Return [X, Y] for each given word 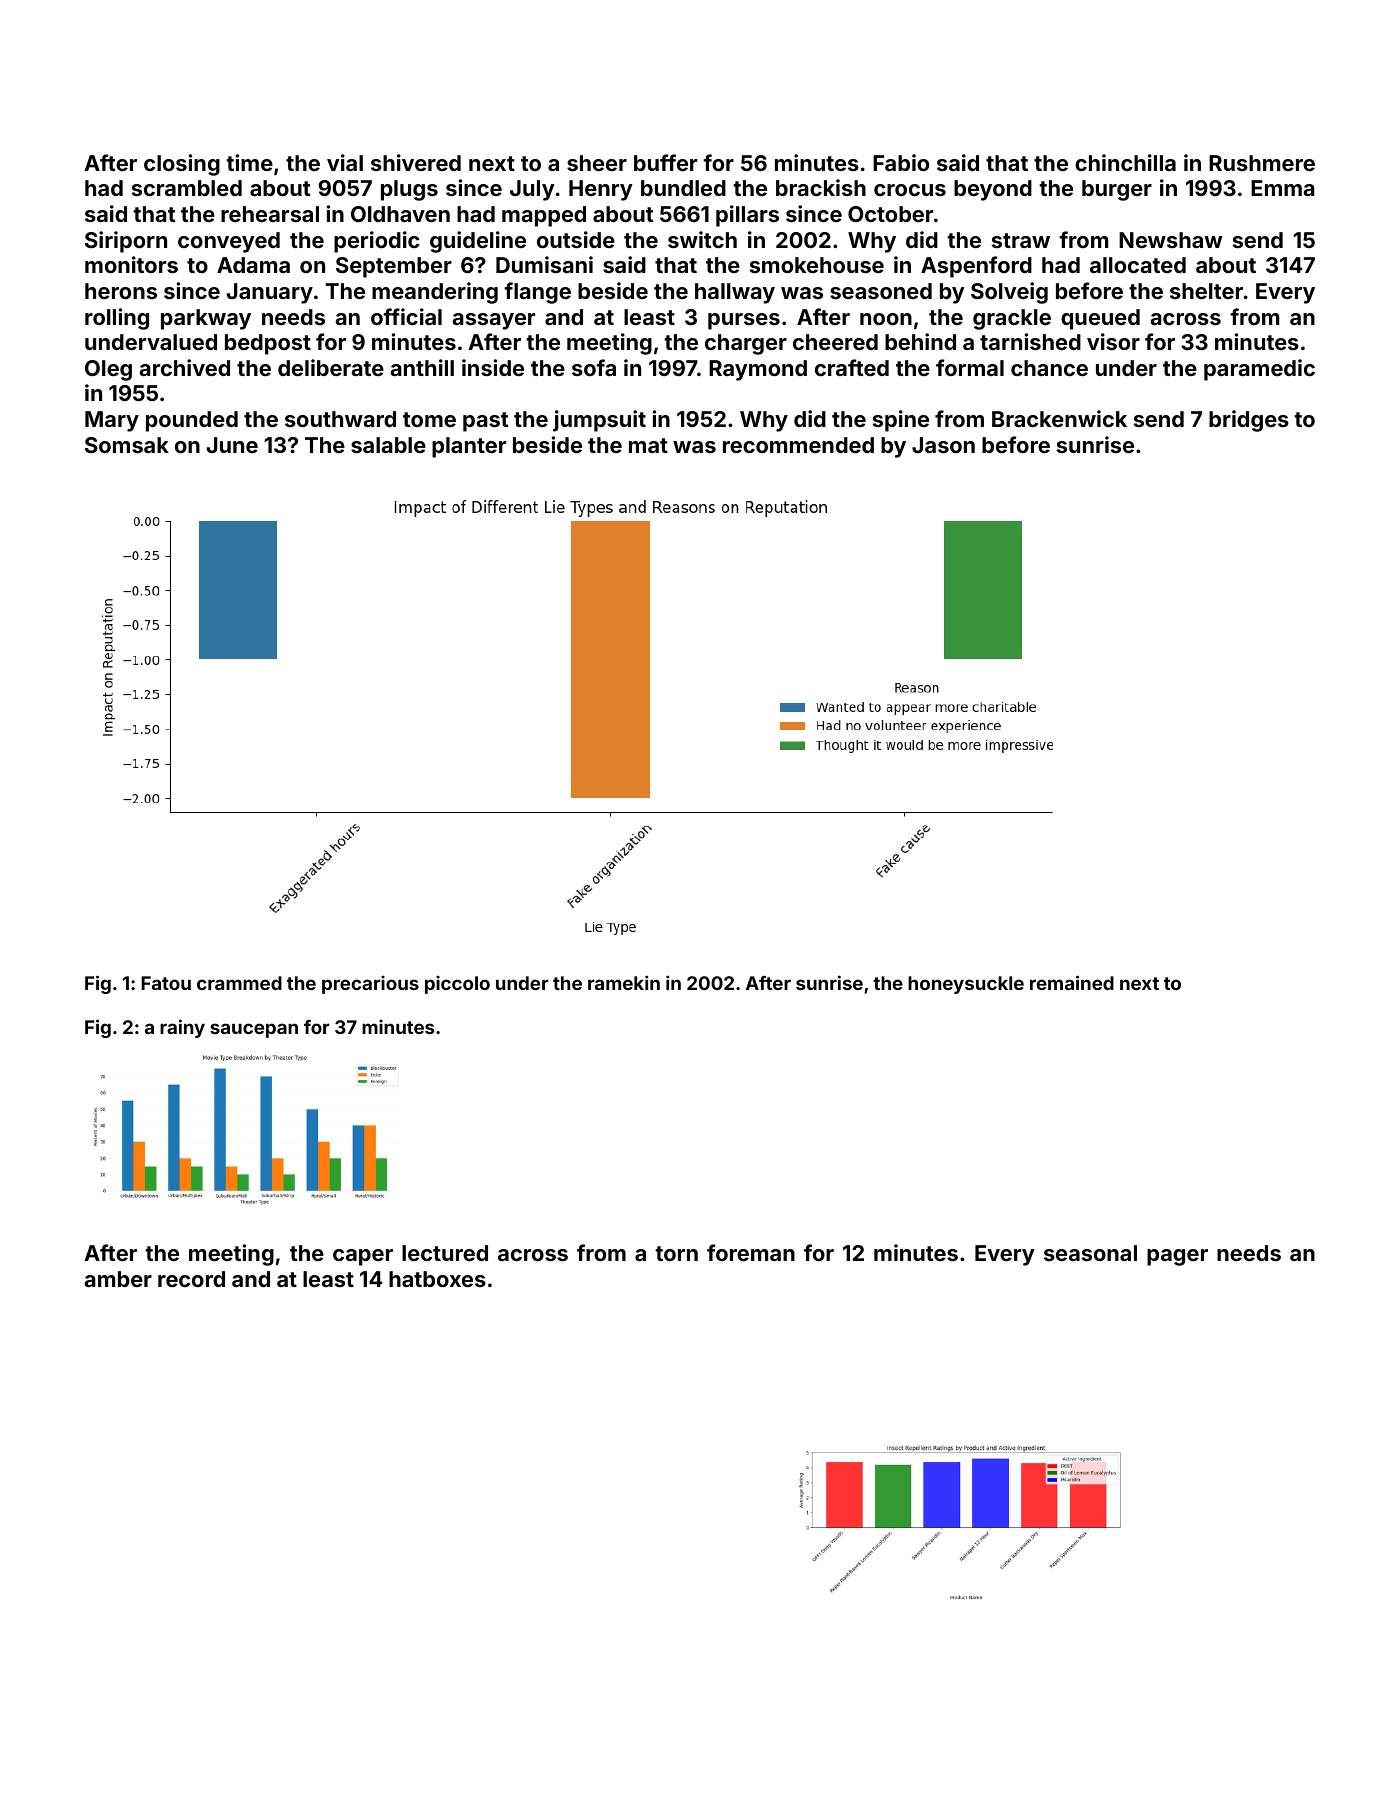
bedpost [268, 344]
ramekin [624, 982]
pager [1177, 1257]
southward [340, 419]
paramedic [1259, 370]
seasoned [881, 291]
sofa [594, 367]
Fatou [166, 983]
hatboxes [437, 1279]
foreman [751, 1252]
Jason [943, 445]
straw [1021, 240]
